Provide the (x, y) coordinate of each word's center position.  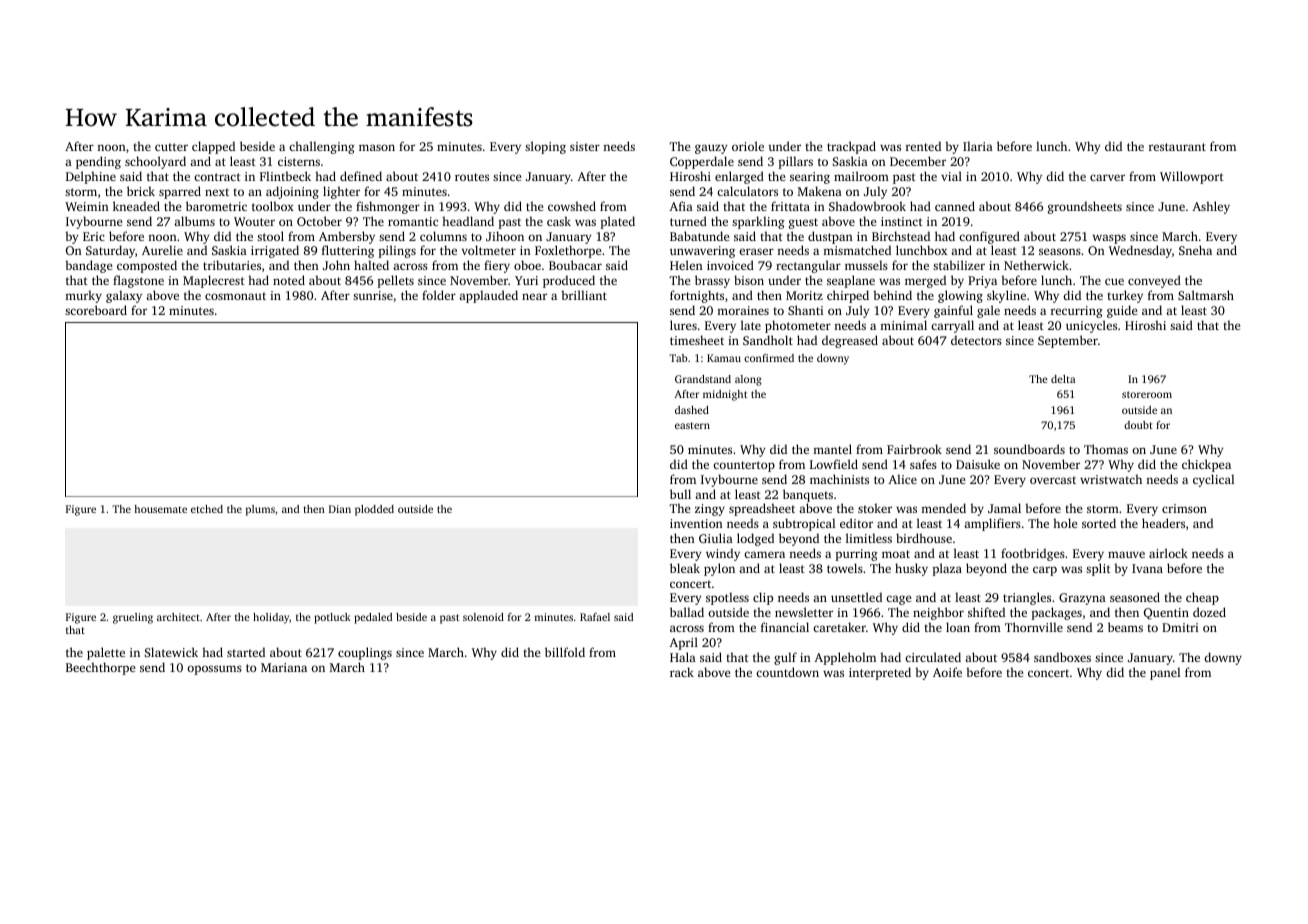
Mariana (284, 667)
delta (1063, 379)
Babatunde (699, 236)
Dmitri (1180, 627)
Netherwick (1036, 265)
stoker (875, 508)
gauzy (711, 149)
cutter (171, 147)
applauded (488, 296)
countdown (787, 672)
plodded (374, 510)
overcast (1053, 480)
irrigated (275, 251)
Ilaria (978, 146)
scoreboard (96, 310)
